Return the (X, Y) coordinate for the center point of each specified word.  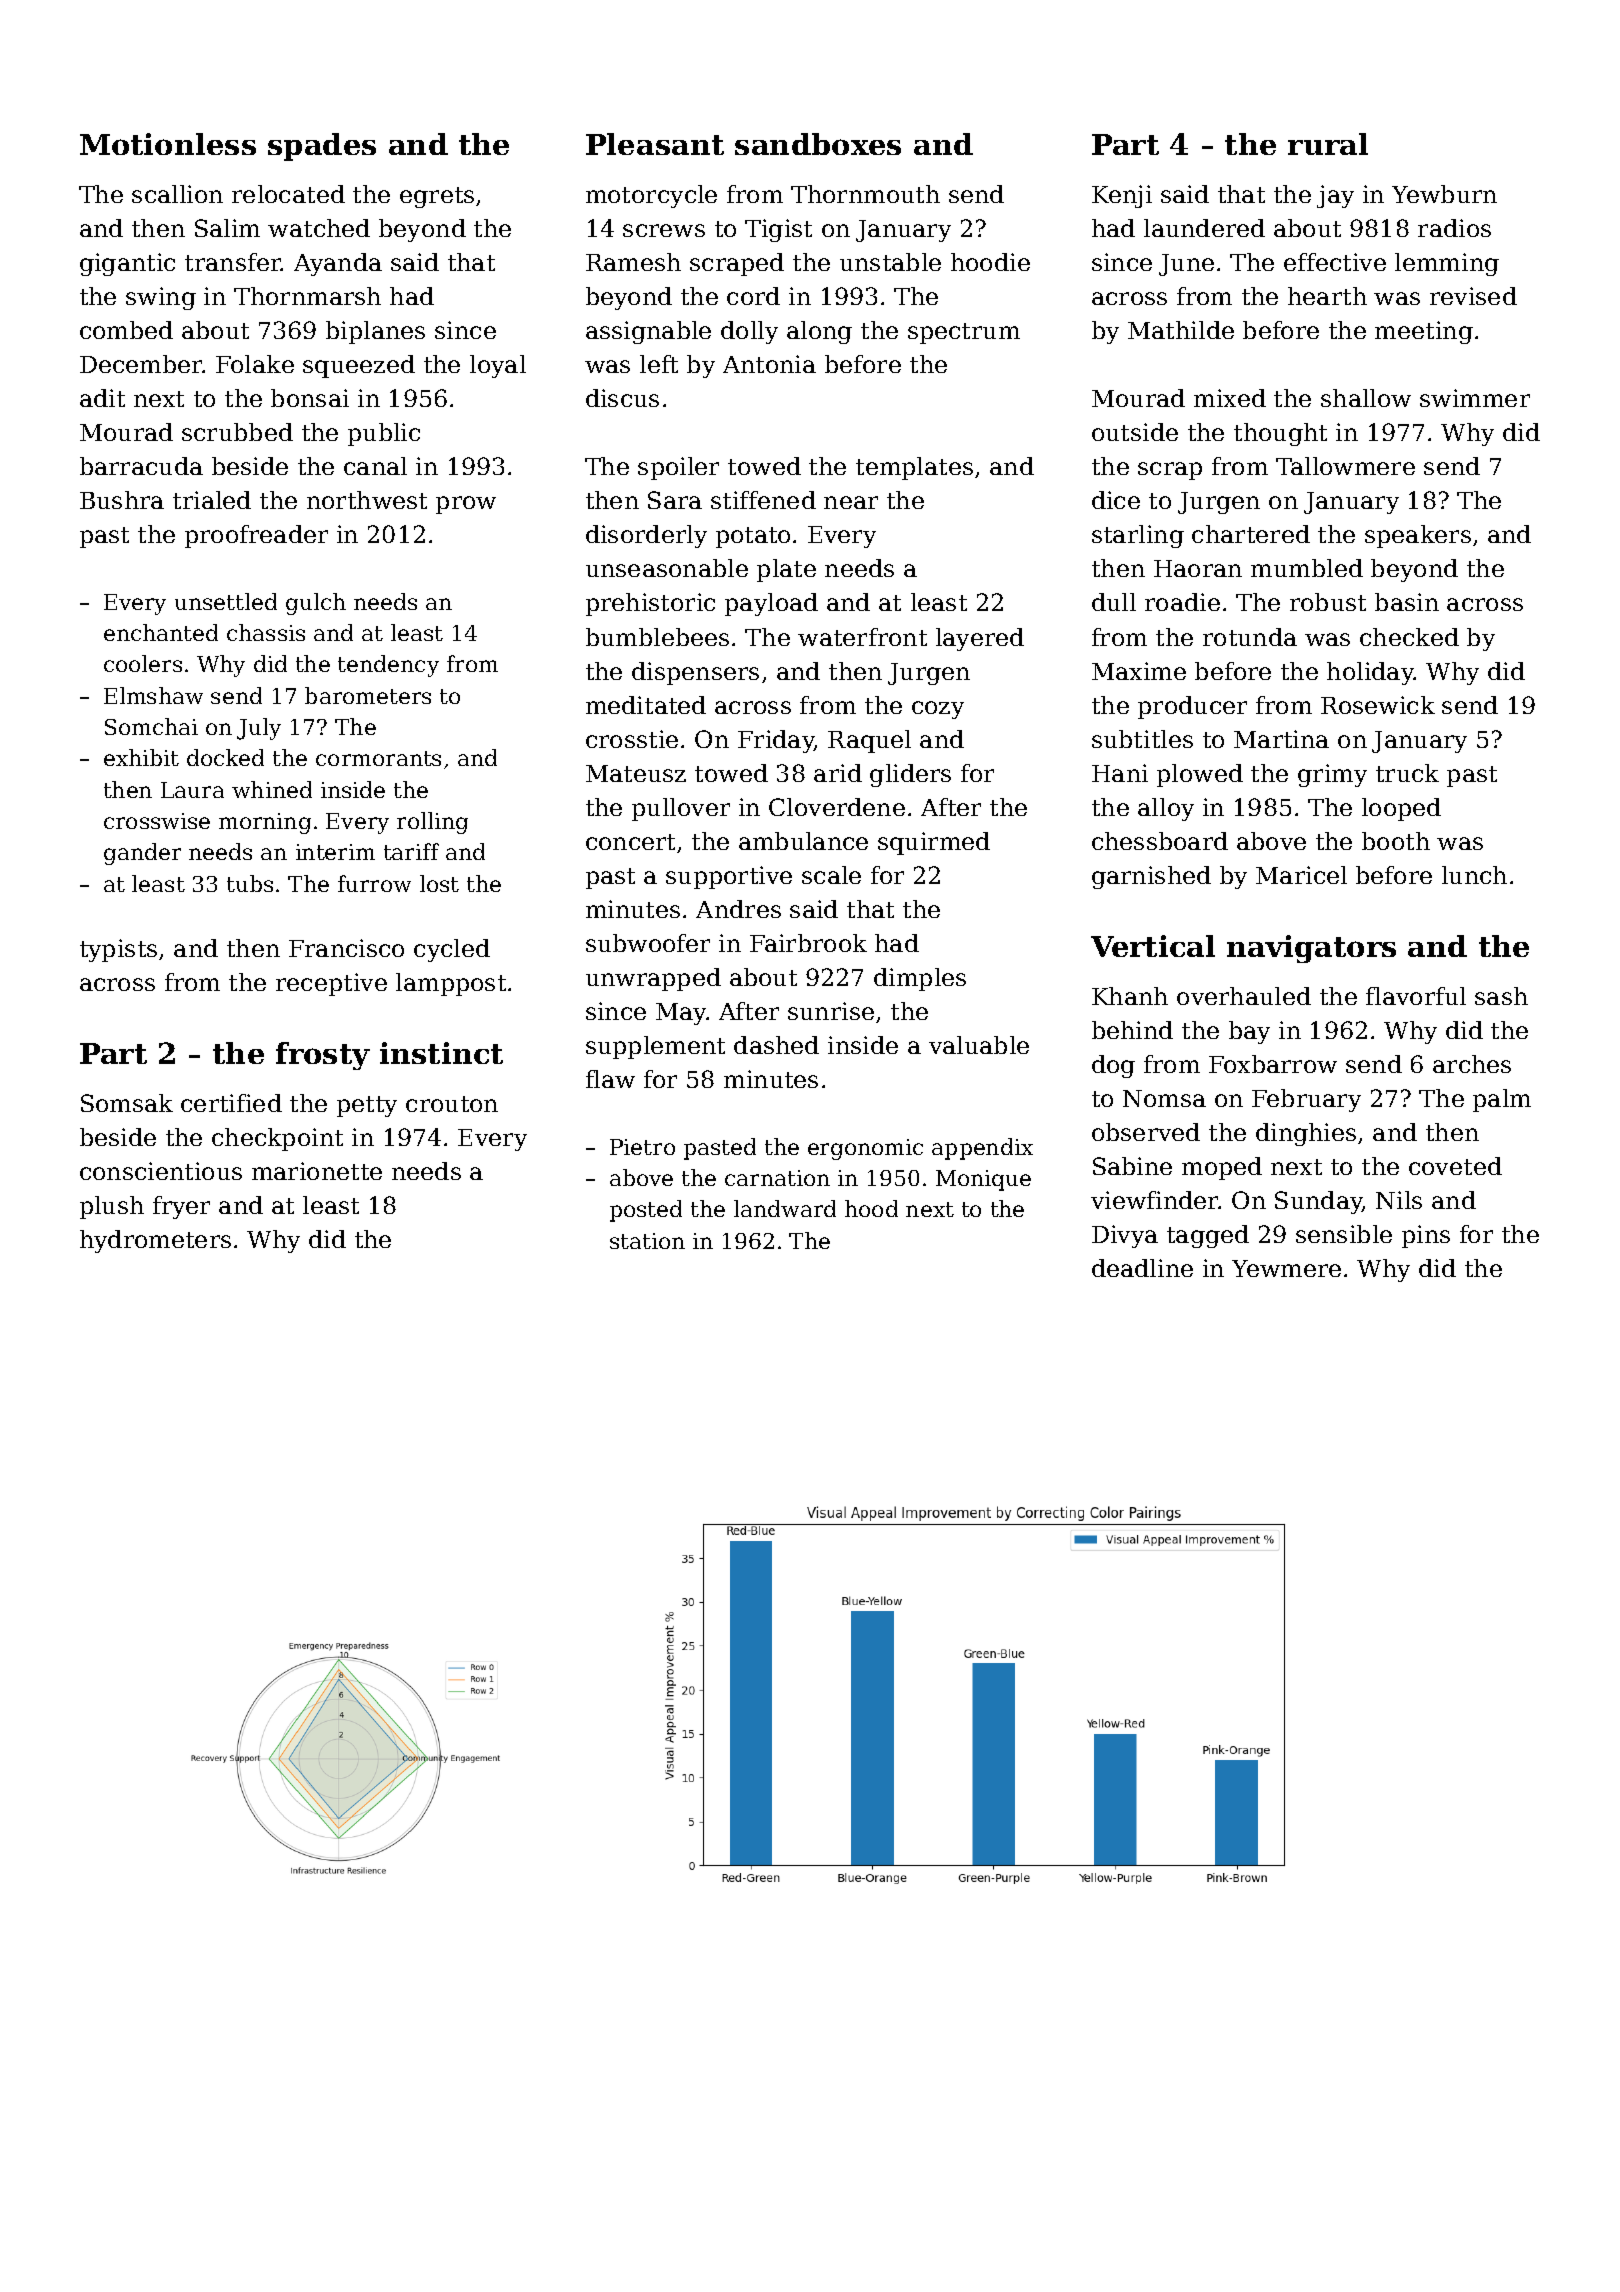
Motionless (168, 144)
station (647, 1241)
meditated (646, 705)
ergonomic (865, 1149)
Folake (255, 364)
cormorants (378, 758)
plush (112, 1207)
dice (1116, 500)
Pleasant (655, 144)
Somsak (127, 1103)
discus (622, 398)
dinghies (1306, 1134)
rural (1328, 144)
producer (1192, 707)
